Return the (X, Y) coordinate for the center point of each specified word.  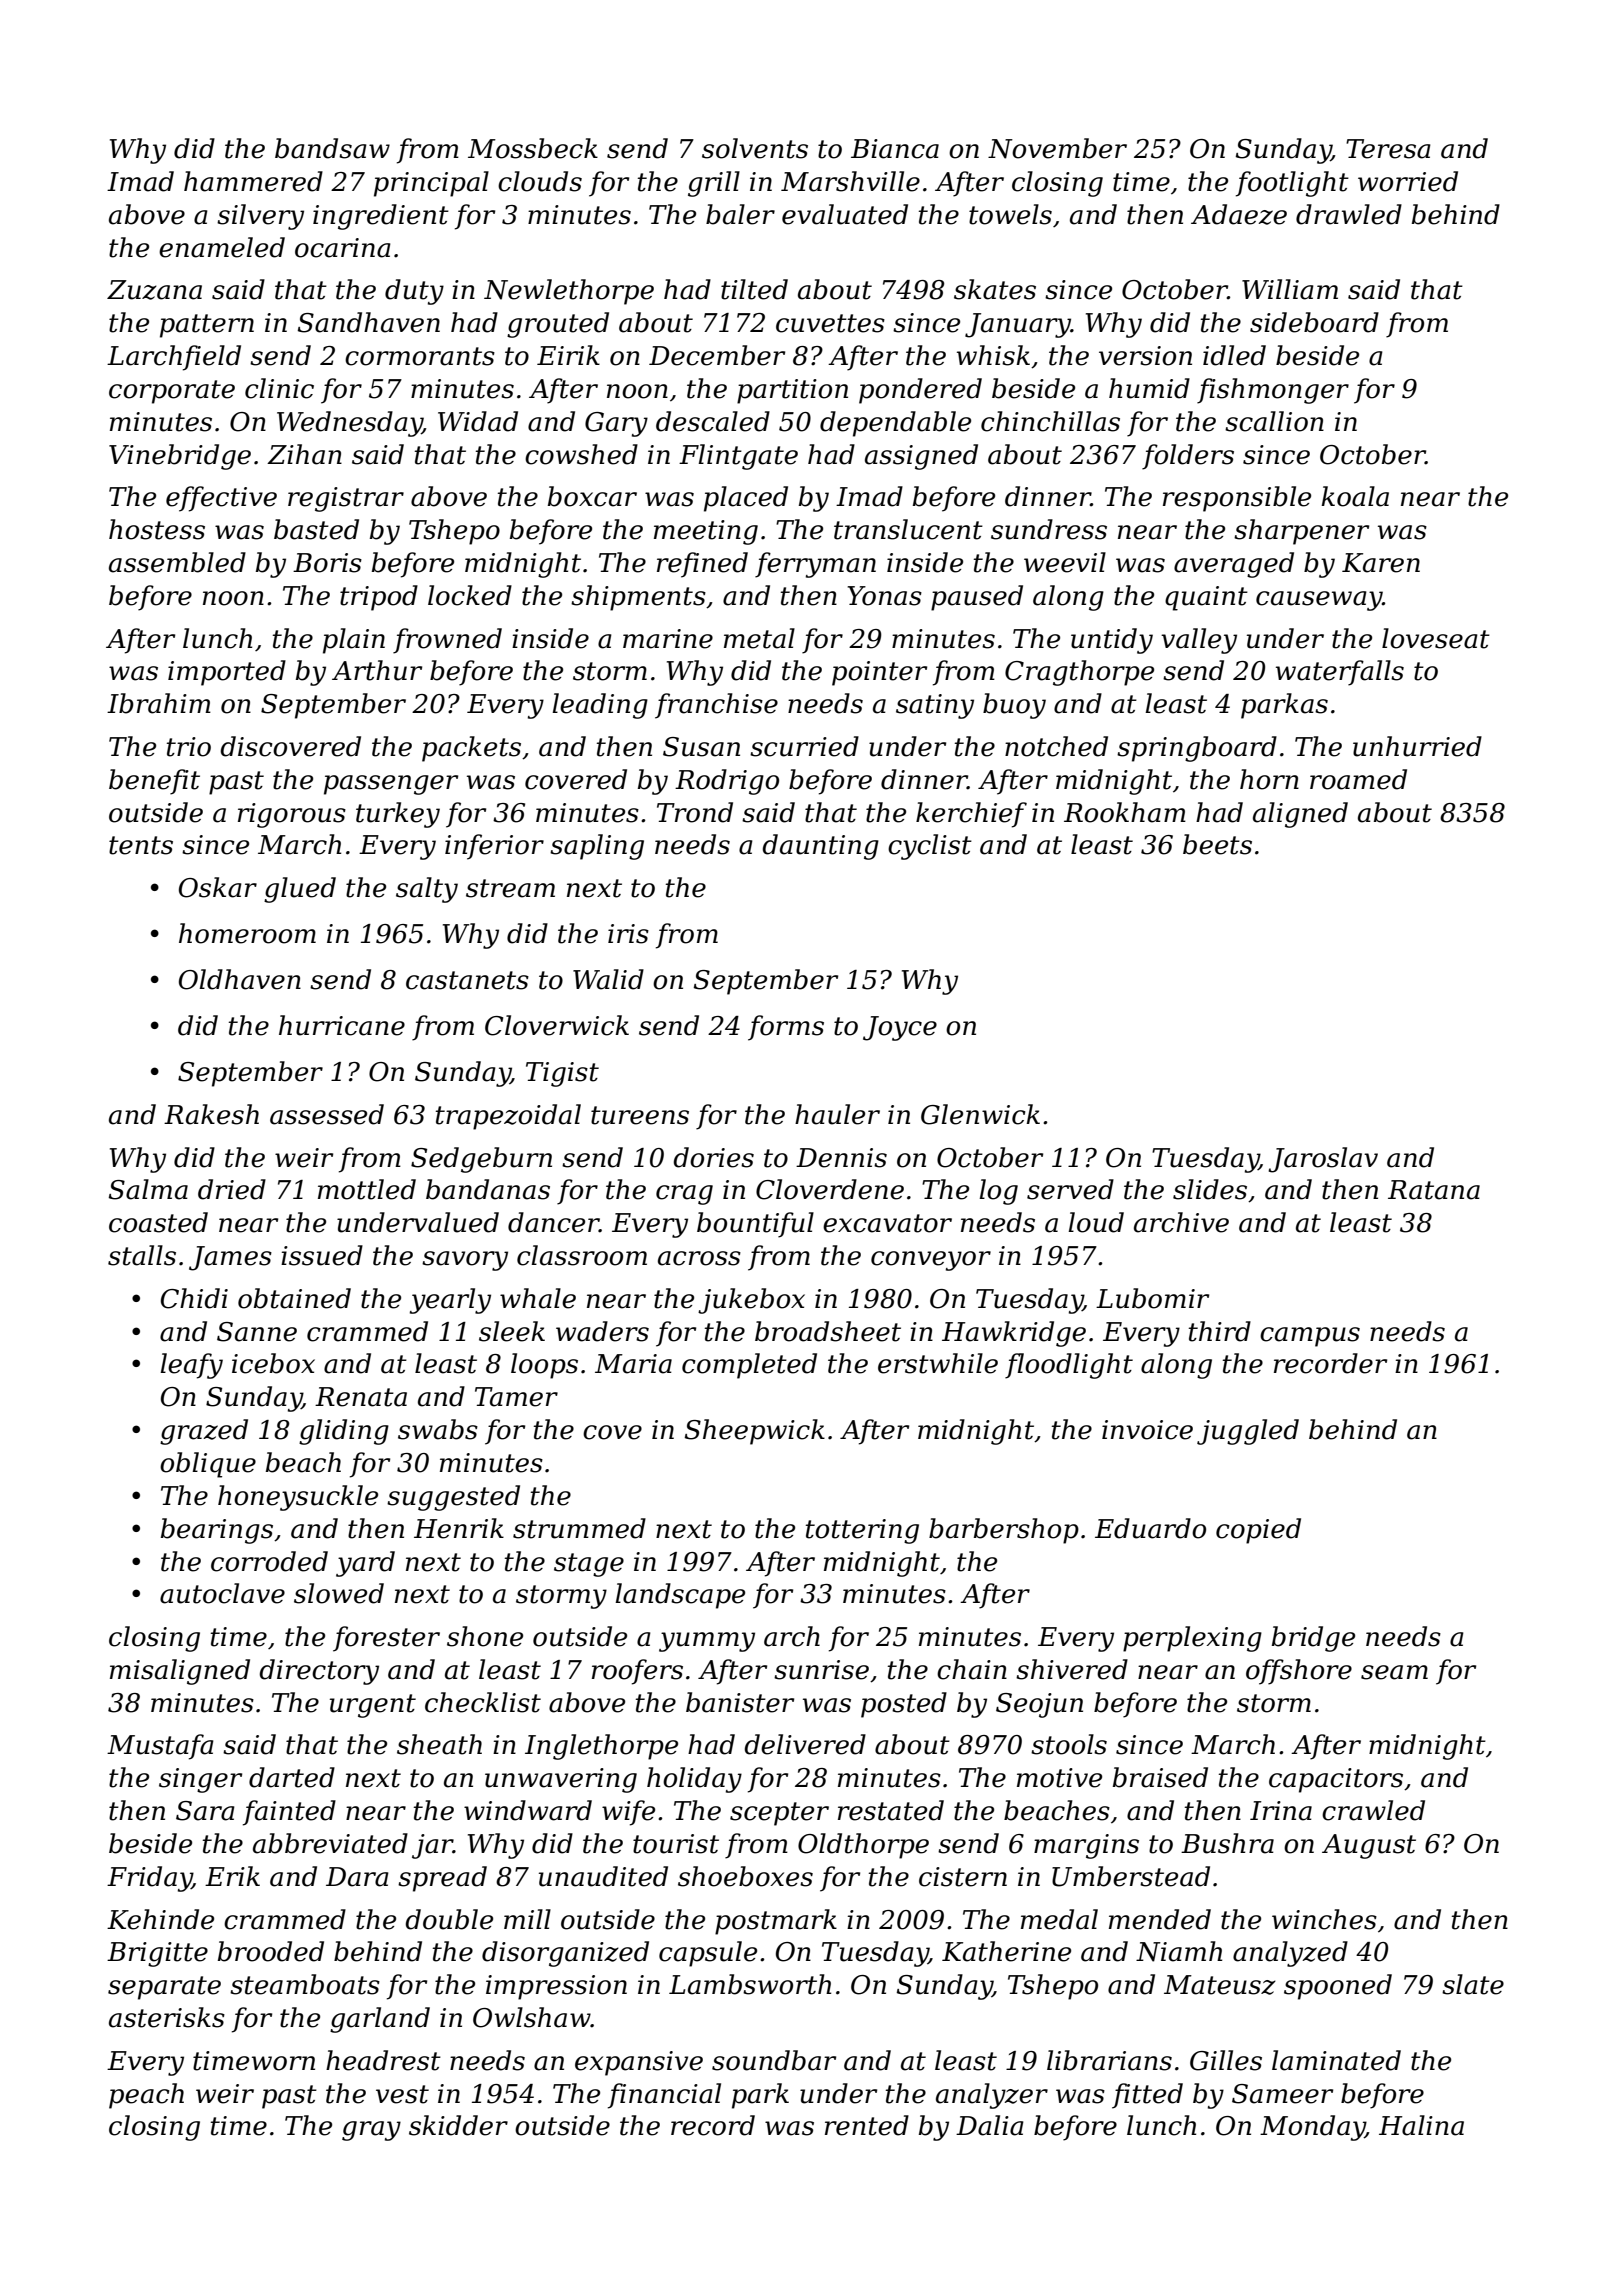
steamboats (305, 1984)
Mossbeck (533, 148)
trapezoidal (508, 1117)
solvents (755, 148)
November (1057, 148)
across (699, 1258)
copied (1258, 1531)
